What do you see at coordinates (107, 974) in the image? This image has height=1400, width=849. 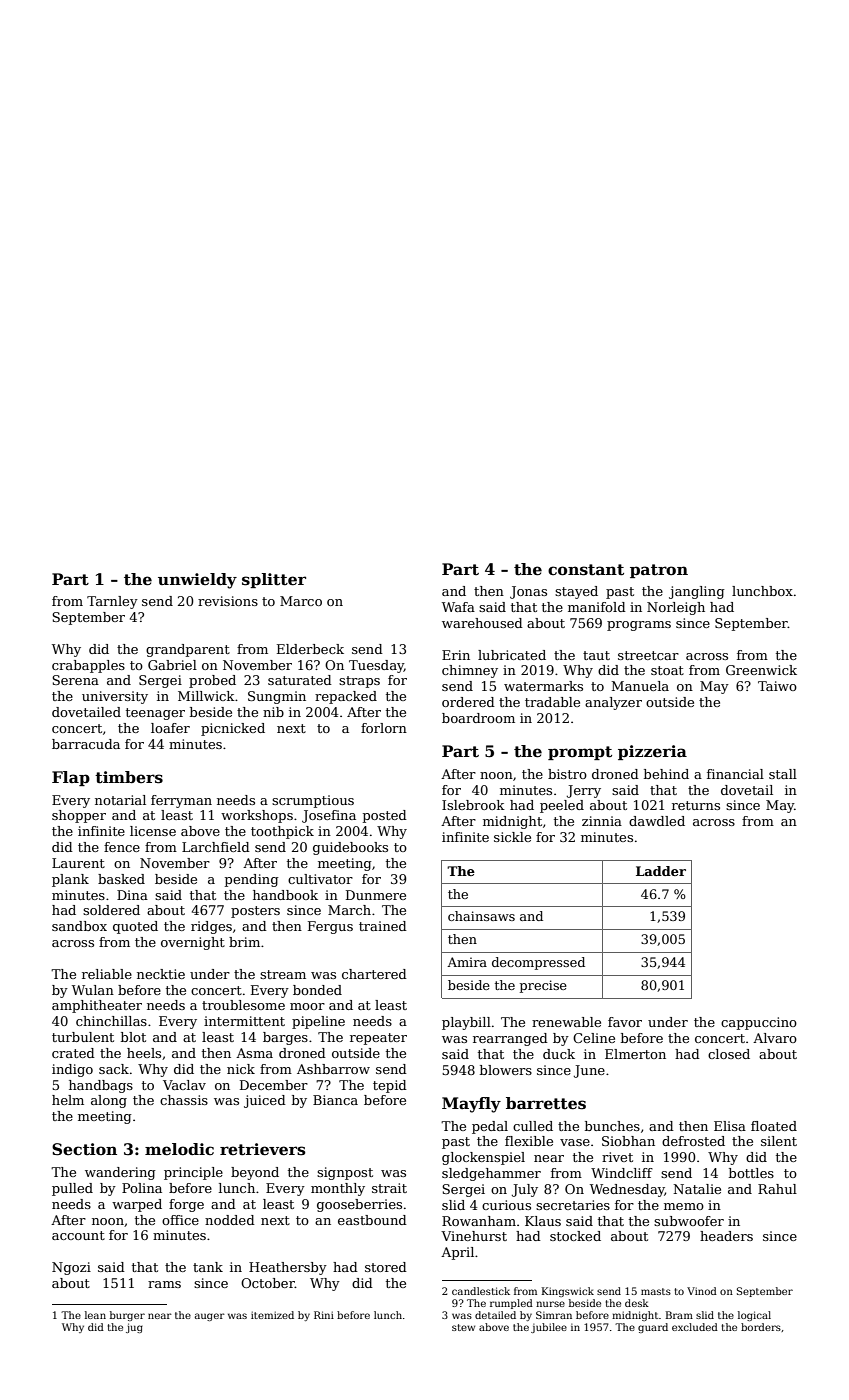 I see `reliable` at bounding box center [107, 974].
